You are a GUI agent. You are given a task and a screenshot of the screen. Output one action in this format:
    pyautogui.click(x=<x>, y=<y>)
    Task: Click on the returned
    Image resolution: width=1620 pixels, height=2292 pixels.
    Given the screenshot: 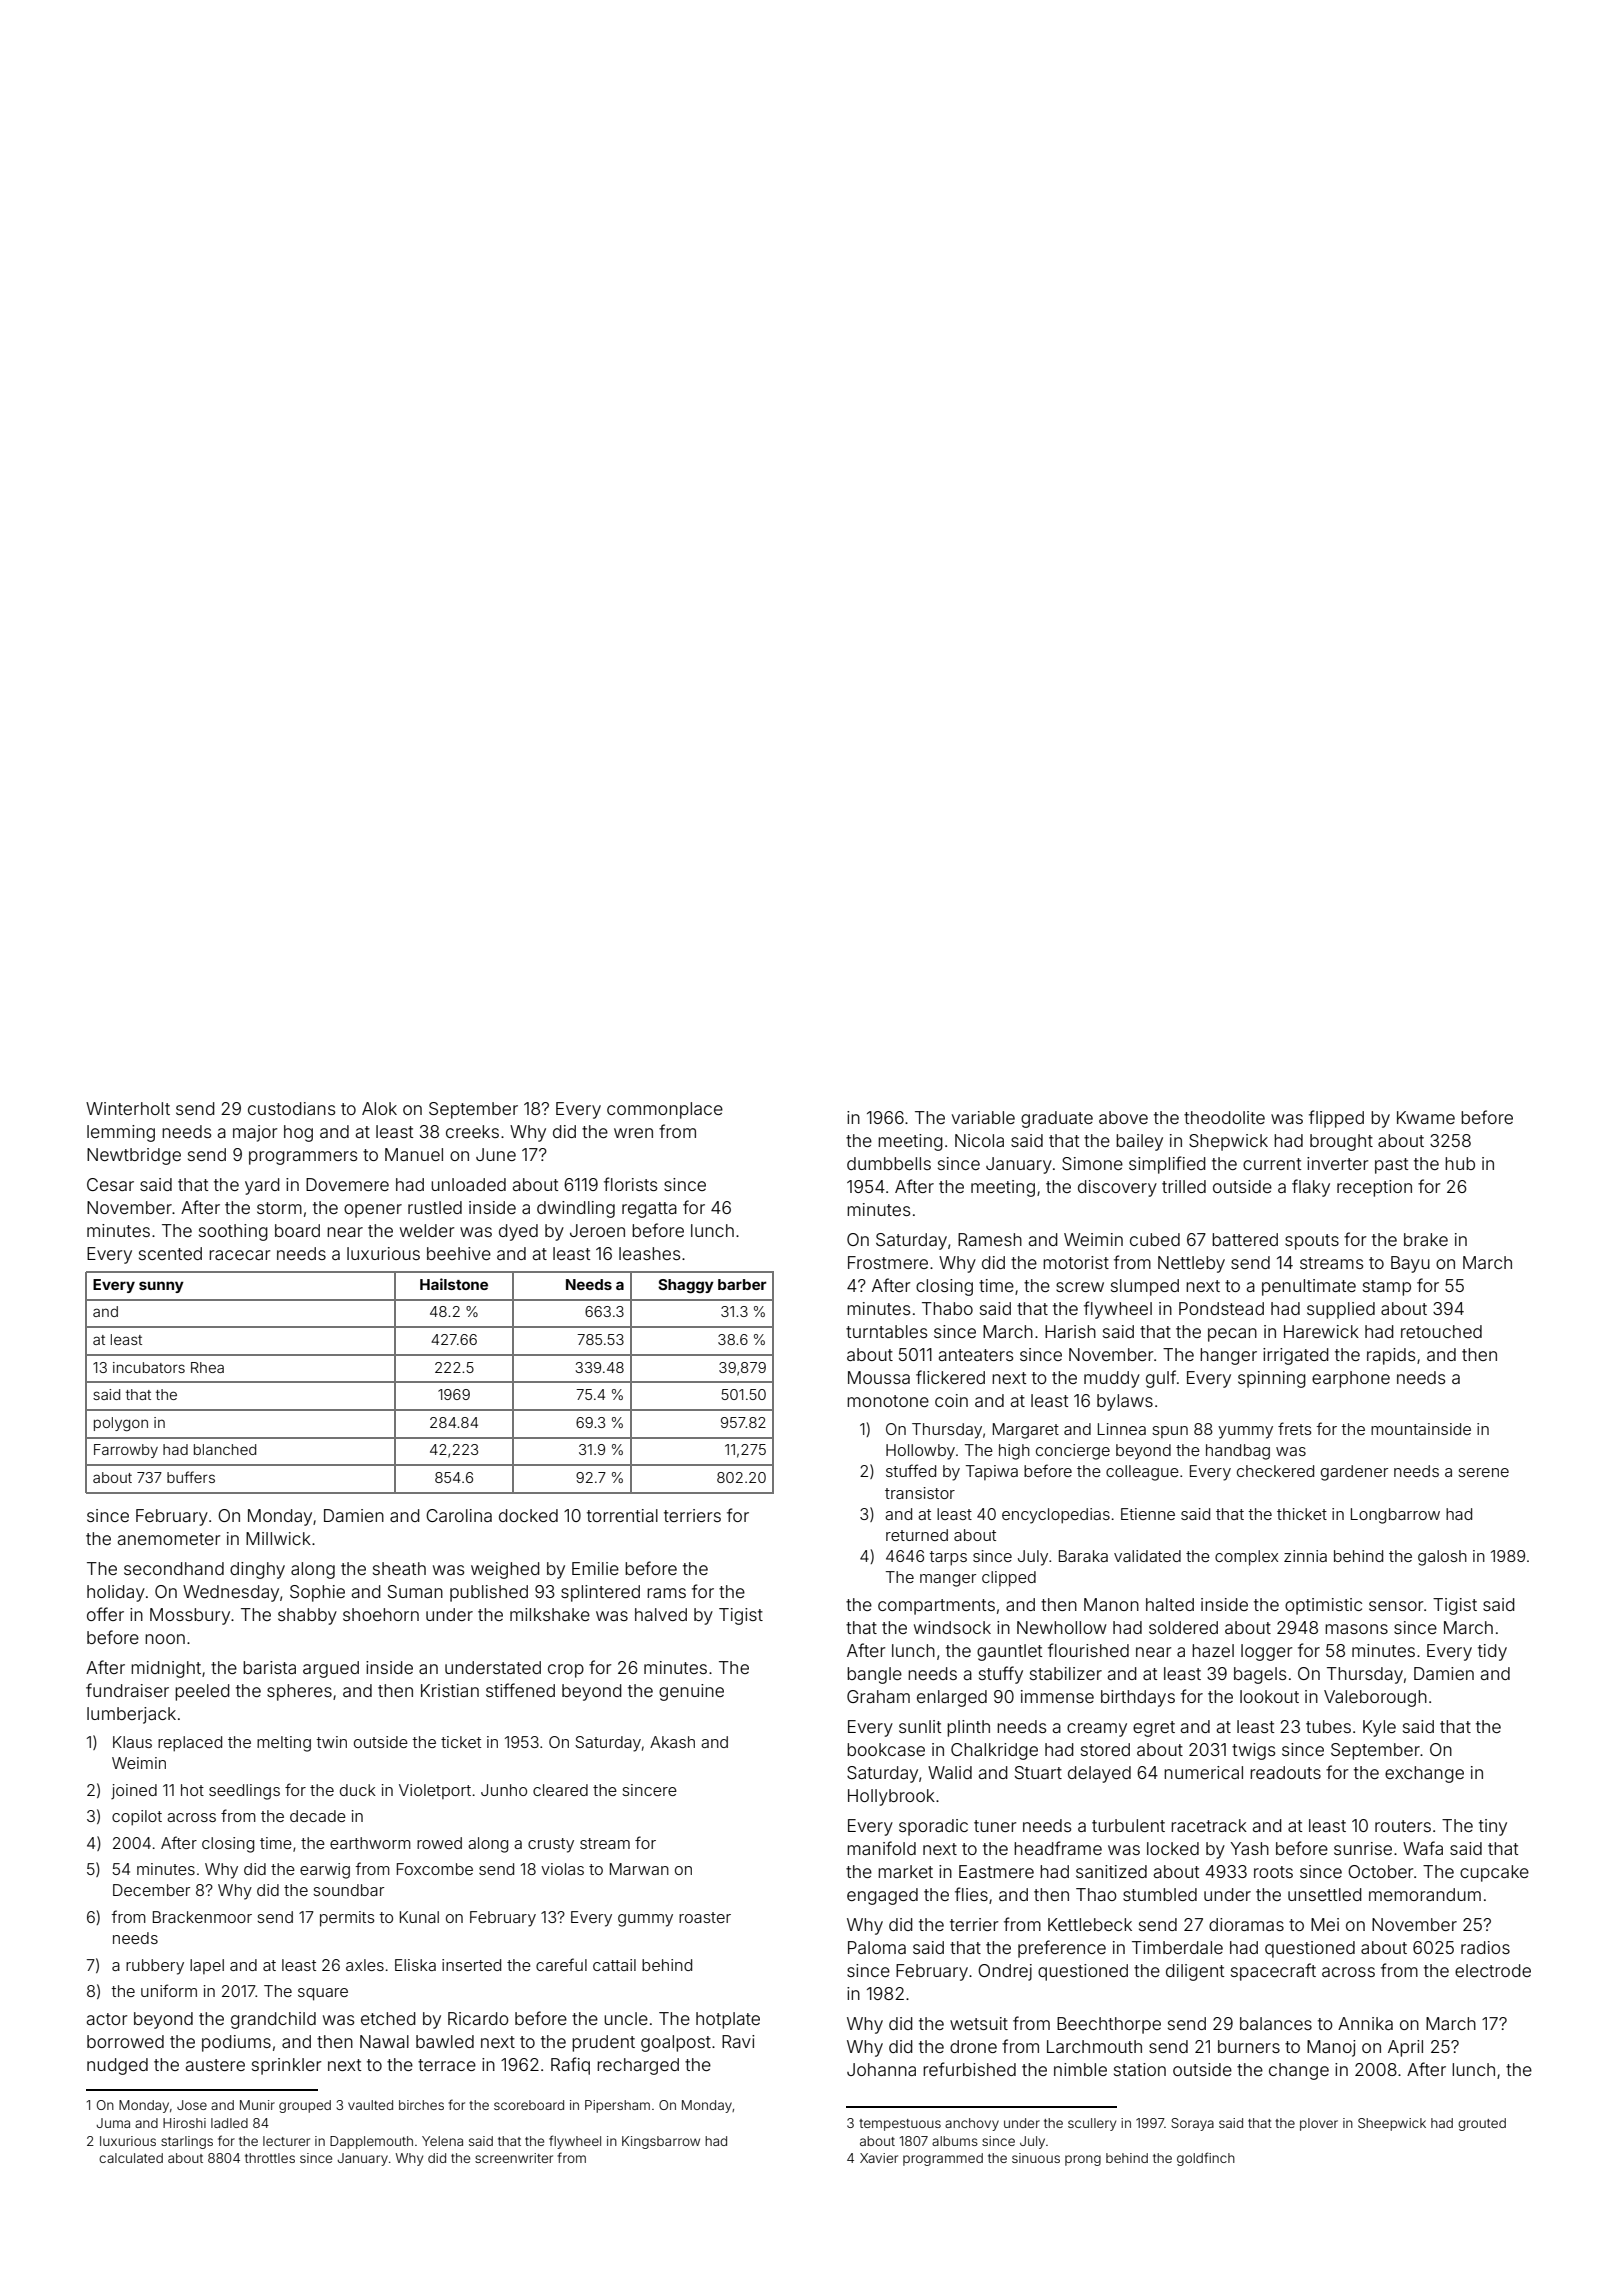 What is the action you would take?
    pyautogui.click(x=917, y=1535)
